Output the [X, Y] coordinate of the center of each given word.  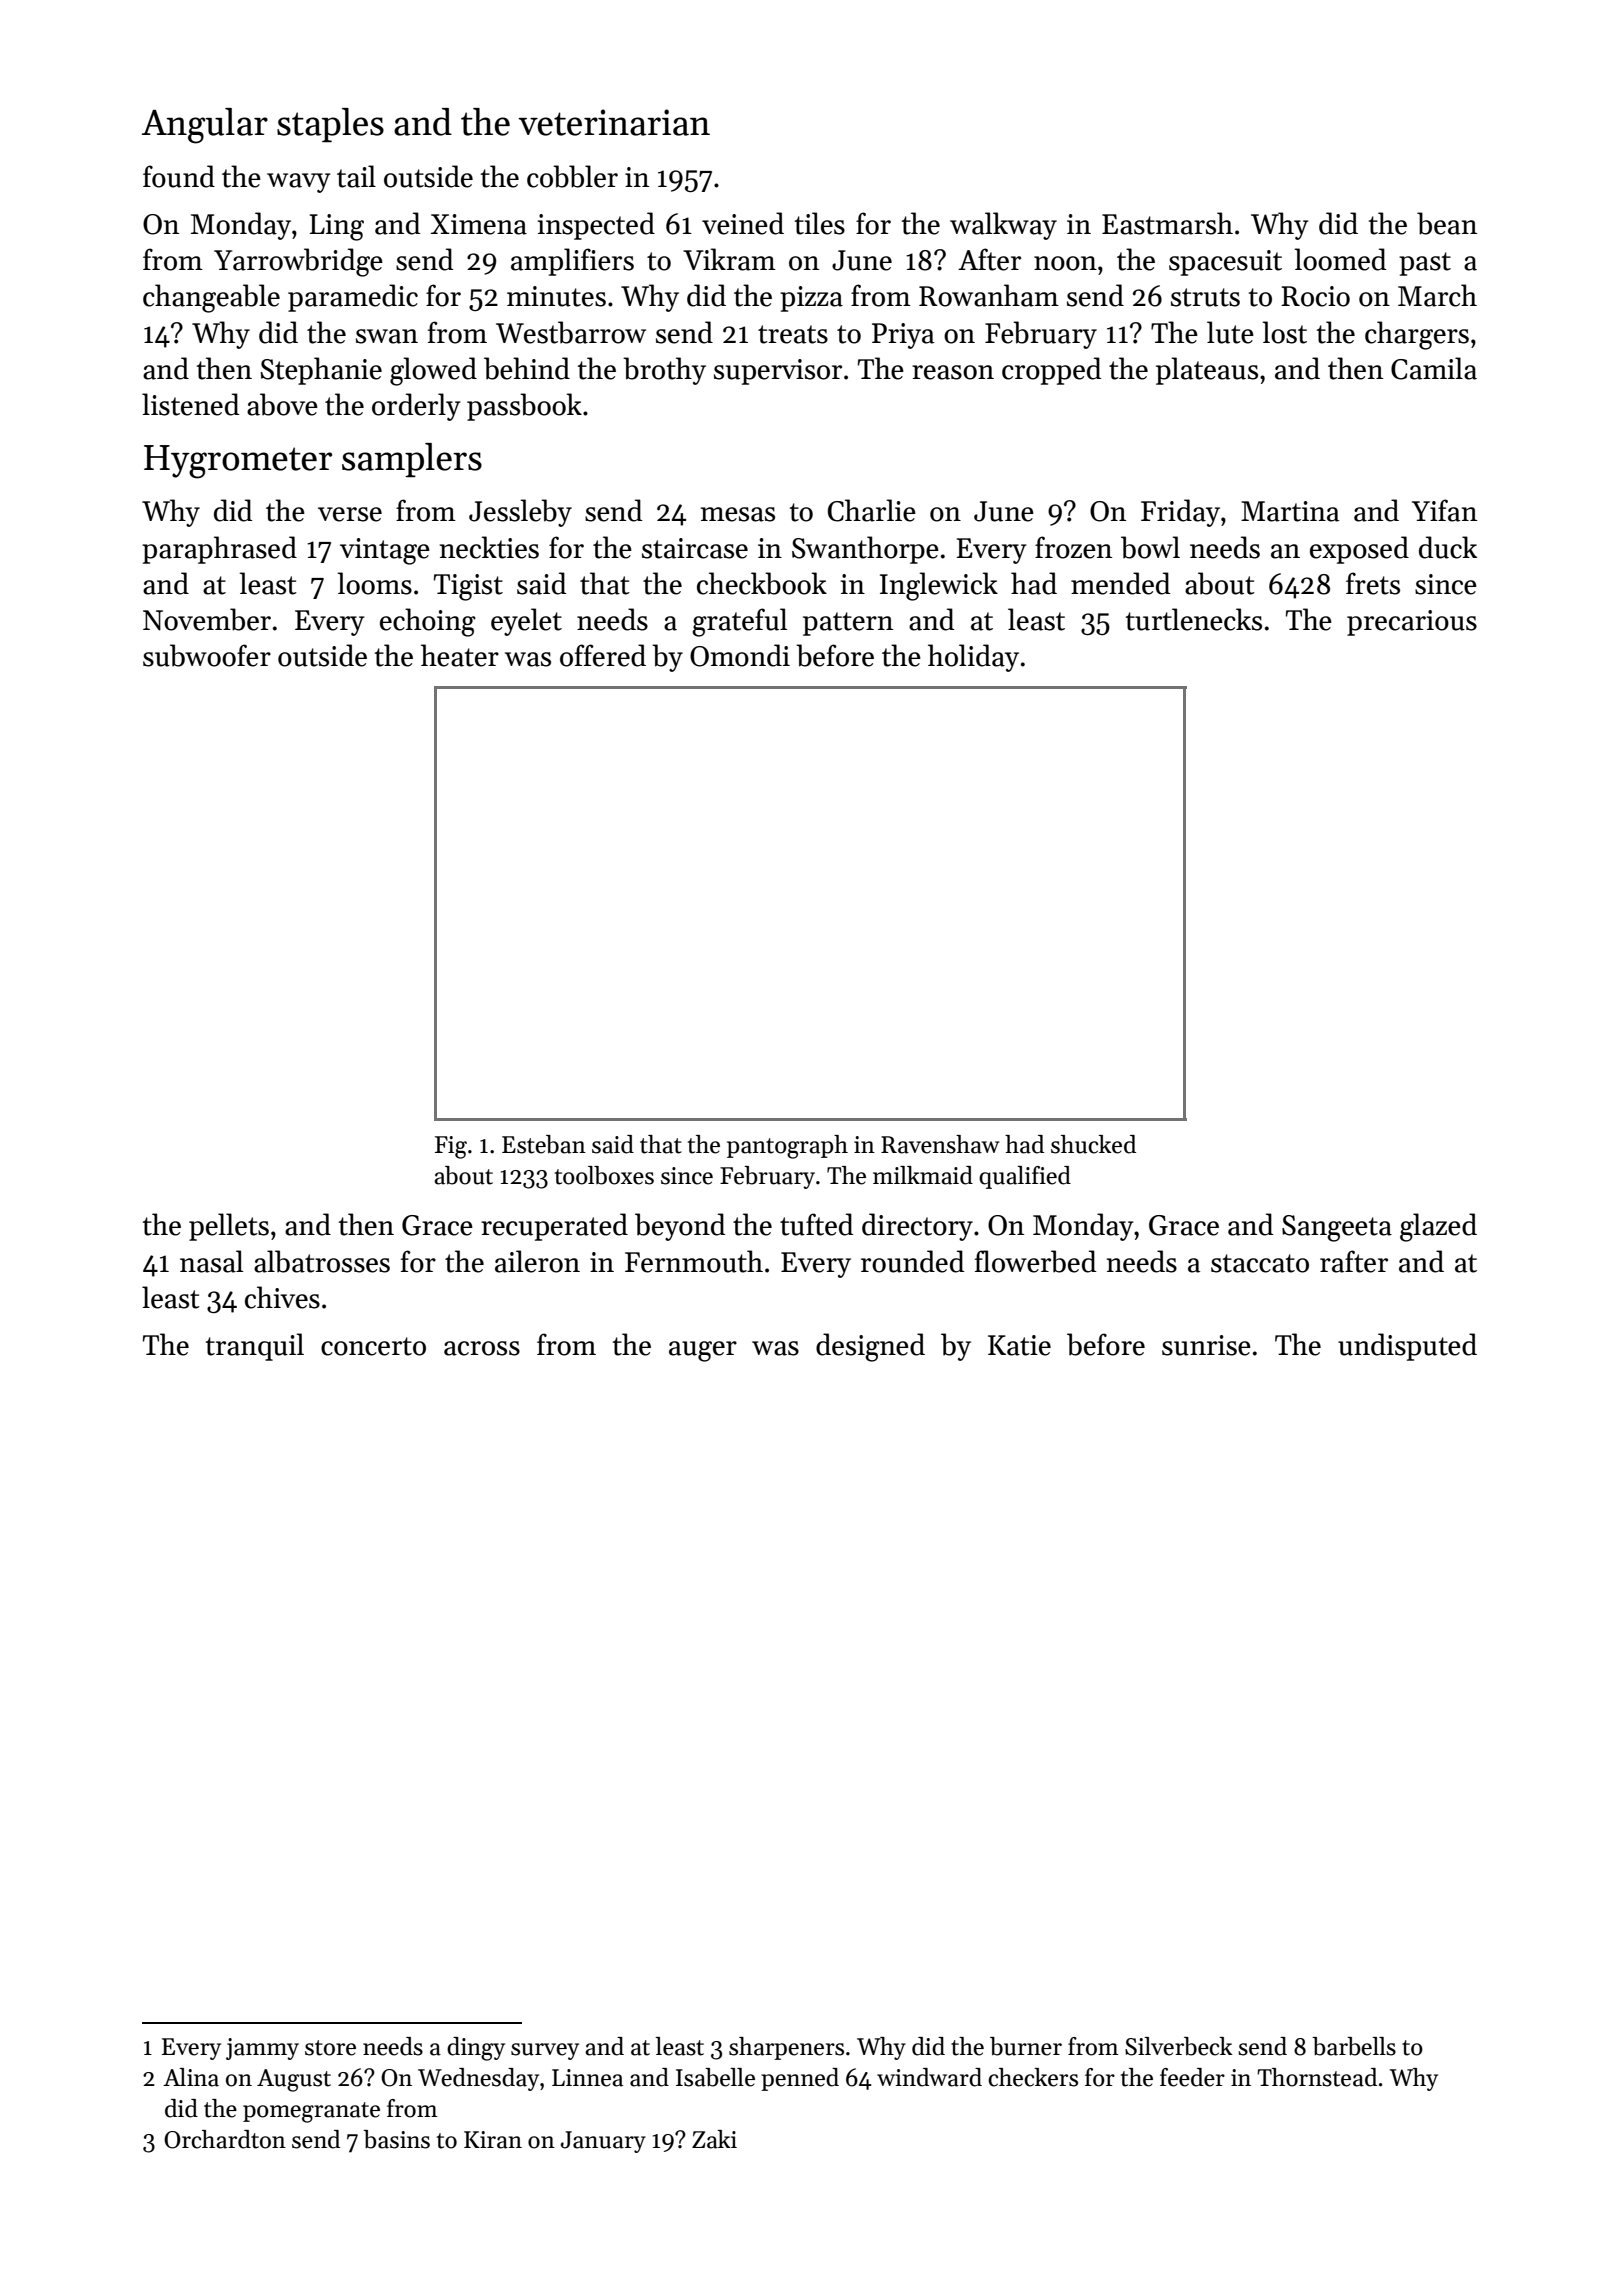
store [330, 2048]
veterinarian [614, 122]
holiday [973, 658]
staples [330, 125]
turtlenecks [1194, 619]
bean [1447, 223]
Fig [451, 1147]
